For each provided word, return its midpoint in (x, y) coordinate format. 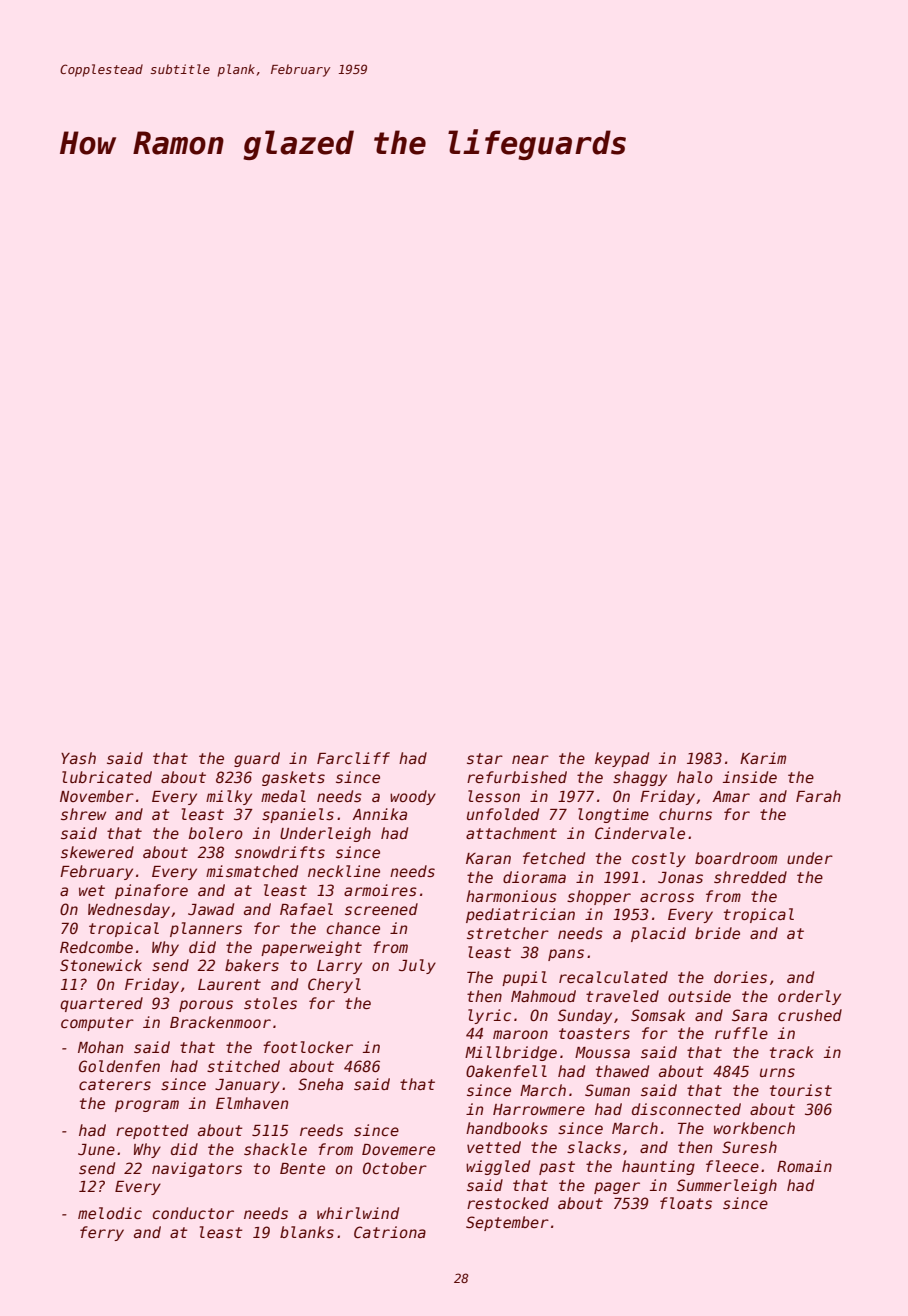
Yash (78, 758)
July (417, 966)
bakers (252, 965)
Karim (763, 758)
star (485, 758)
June (96, 1149)
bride (717, 933)
